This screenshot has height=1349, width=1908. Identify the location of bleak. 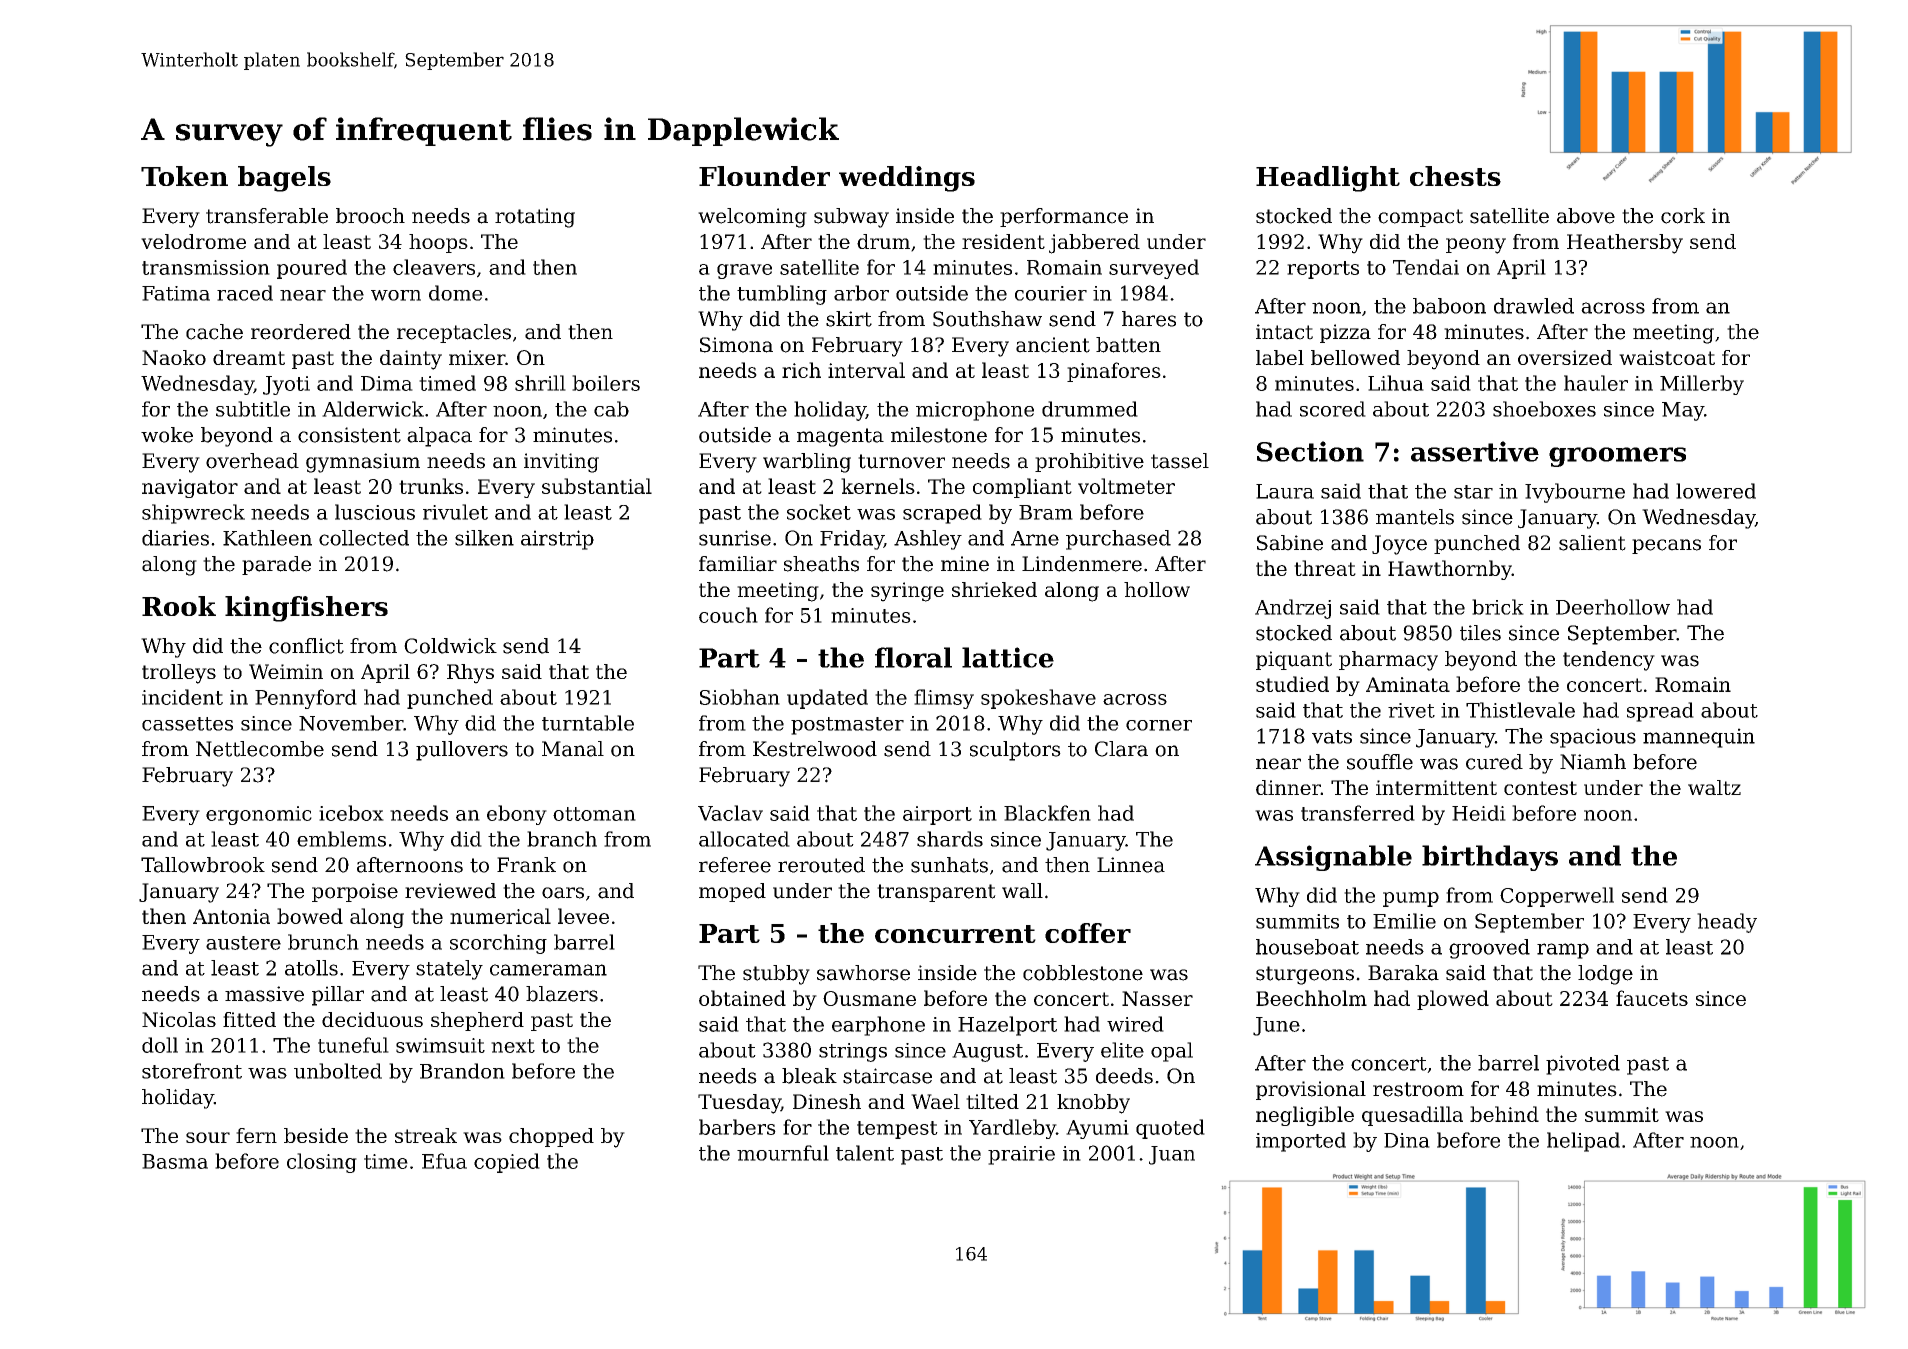
(809, 1076).
